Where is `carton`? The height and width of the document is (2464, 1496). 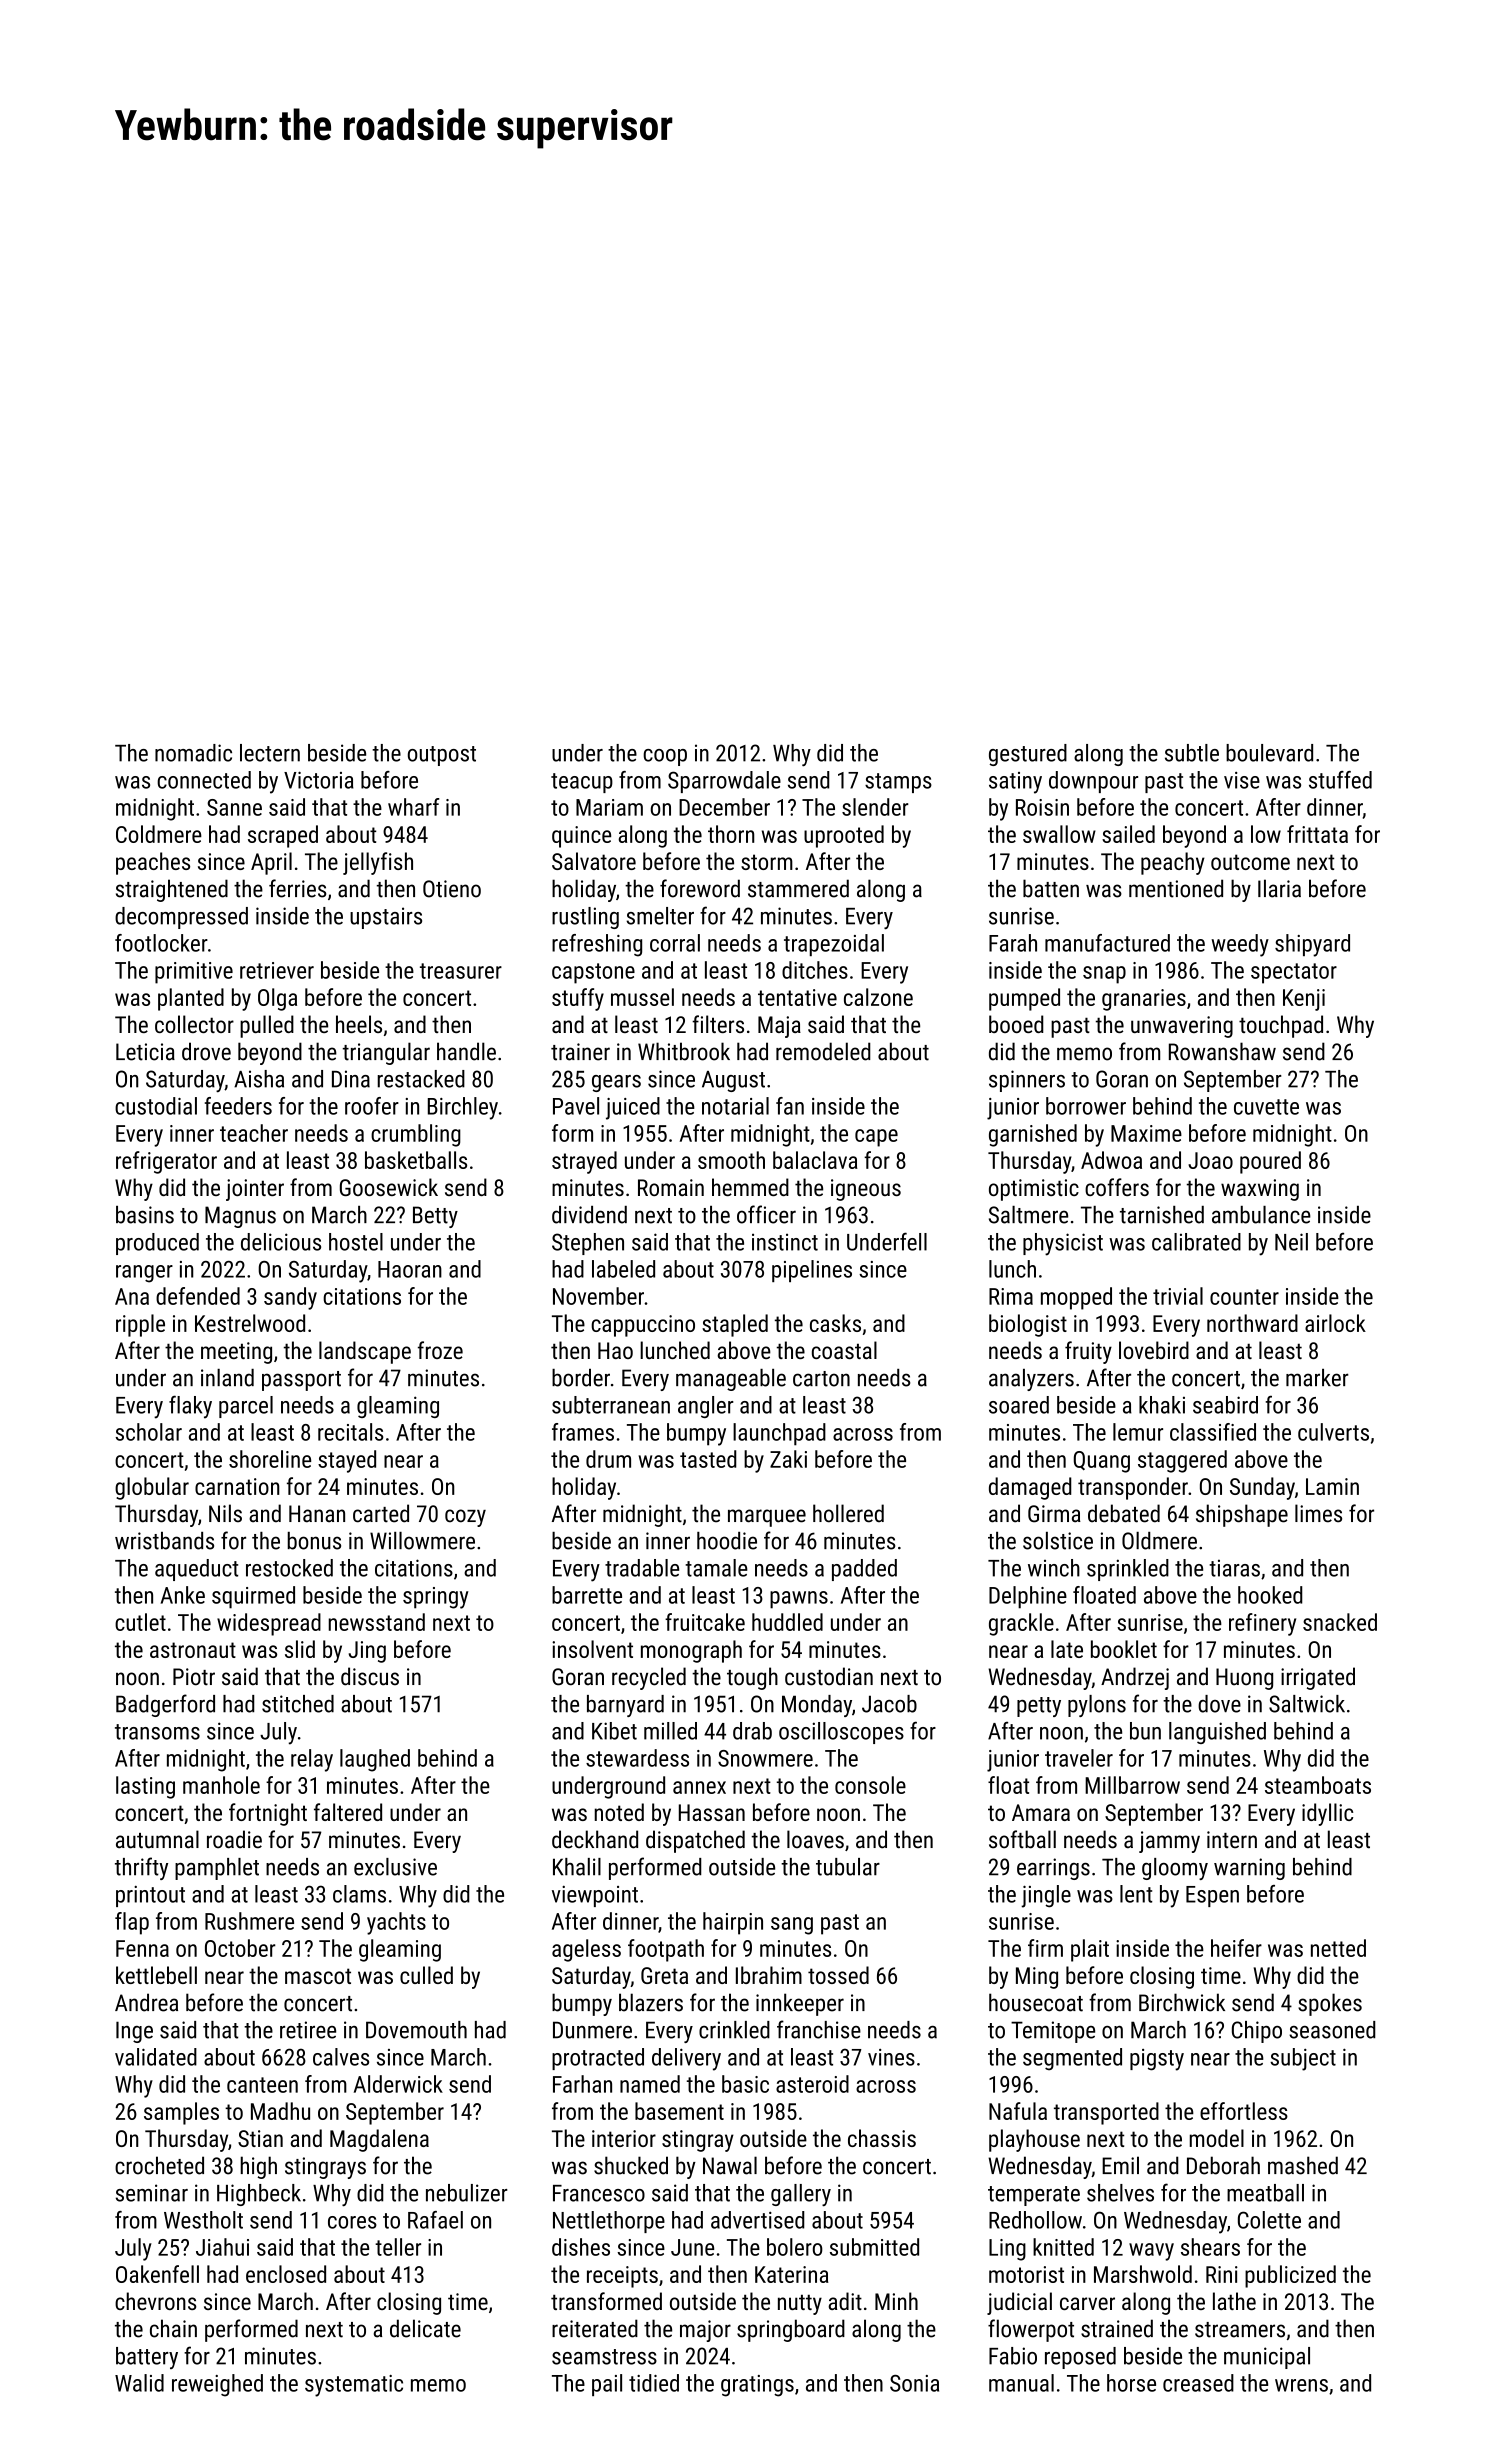
carton is located at coordinates (821, 1379).
